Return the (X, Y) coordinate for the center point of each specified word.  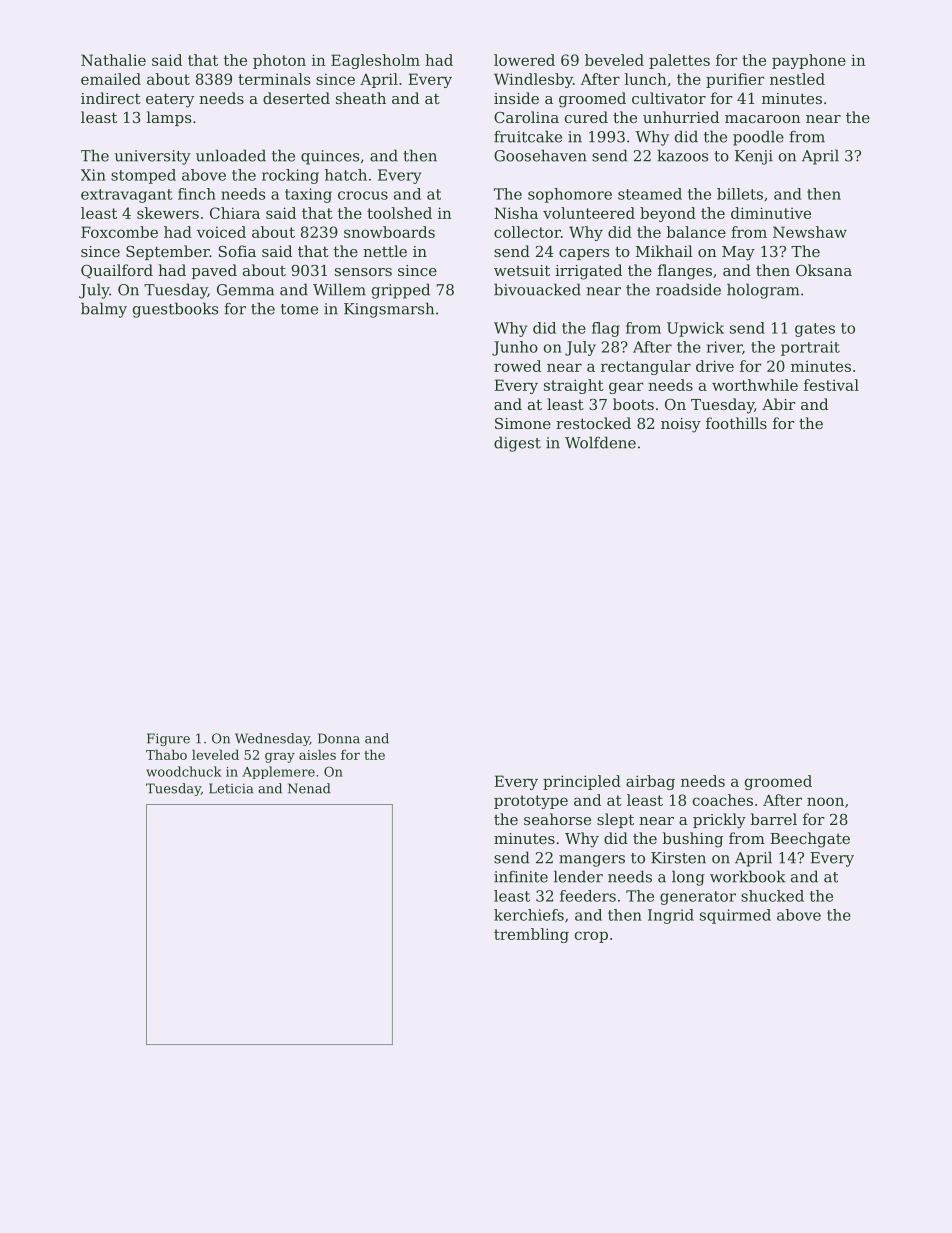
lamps (169, 118)
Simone (523, 423)
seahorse (557, 819)
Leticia (231, 788)
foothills (736, 423)
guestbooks (175, 310)
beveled (614, 60)
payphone (809, 61)
